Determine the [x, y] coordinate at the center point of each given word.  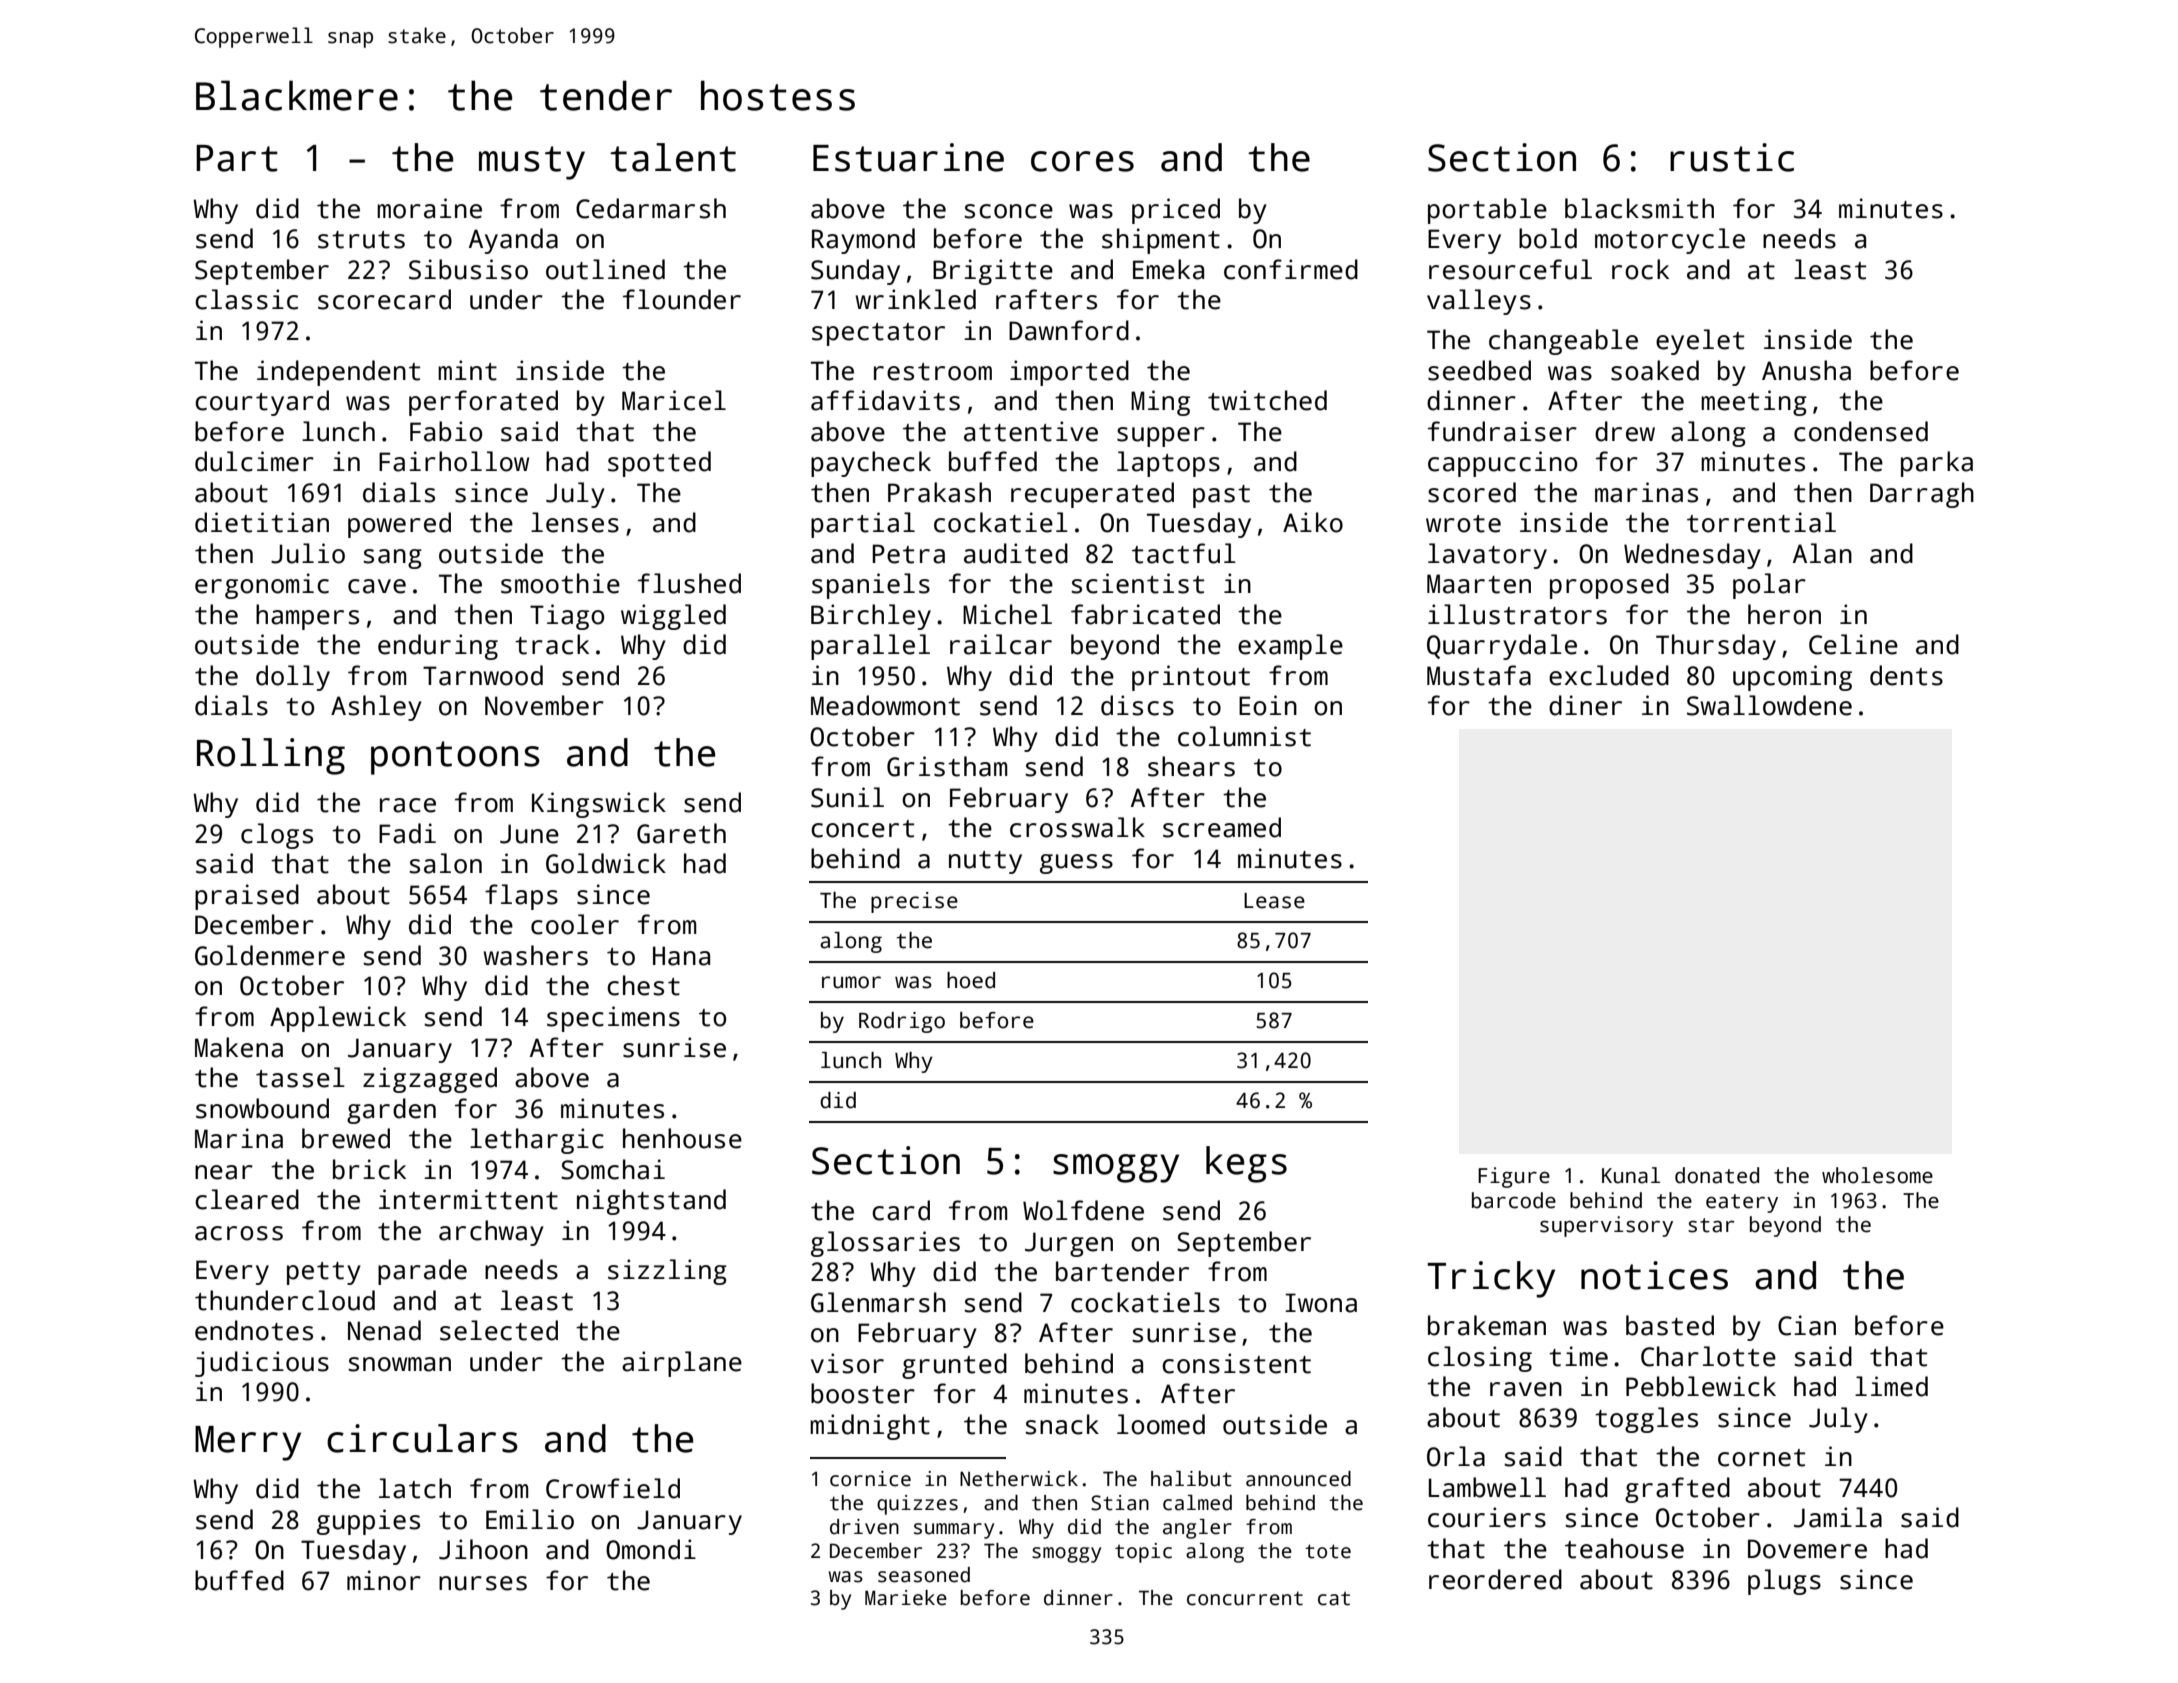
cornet [1761, 1458]
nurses [483, 1583]
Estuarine [908, 157]
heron [1784, 614]
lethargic [537, 1141]
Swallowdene [1769, 705]
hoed [971, 980]
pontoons [455, 758]
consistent [1236, 1363]
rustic [1732, 157]
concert [862, 829]
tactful [1184, 553]
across [239, 1233]
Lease [1274, 901]
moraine [429, 208]
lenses [575, 522]
